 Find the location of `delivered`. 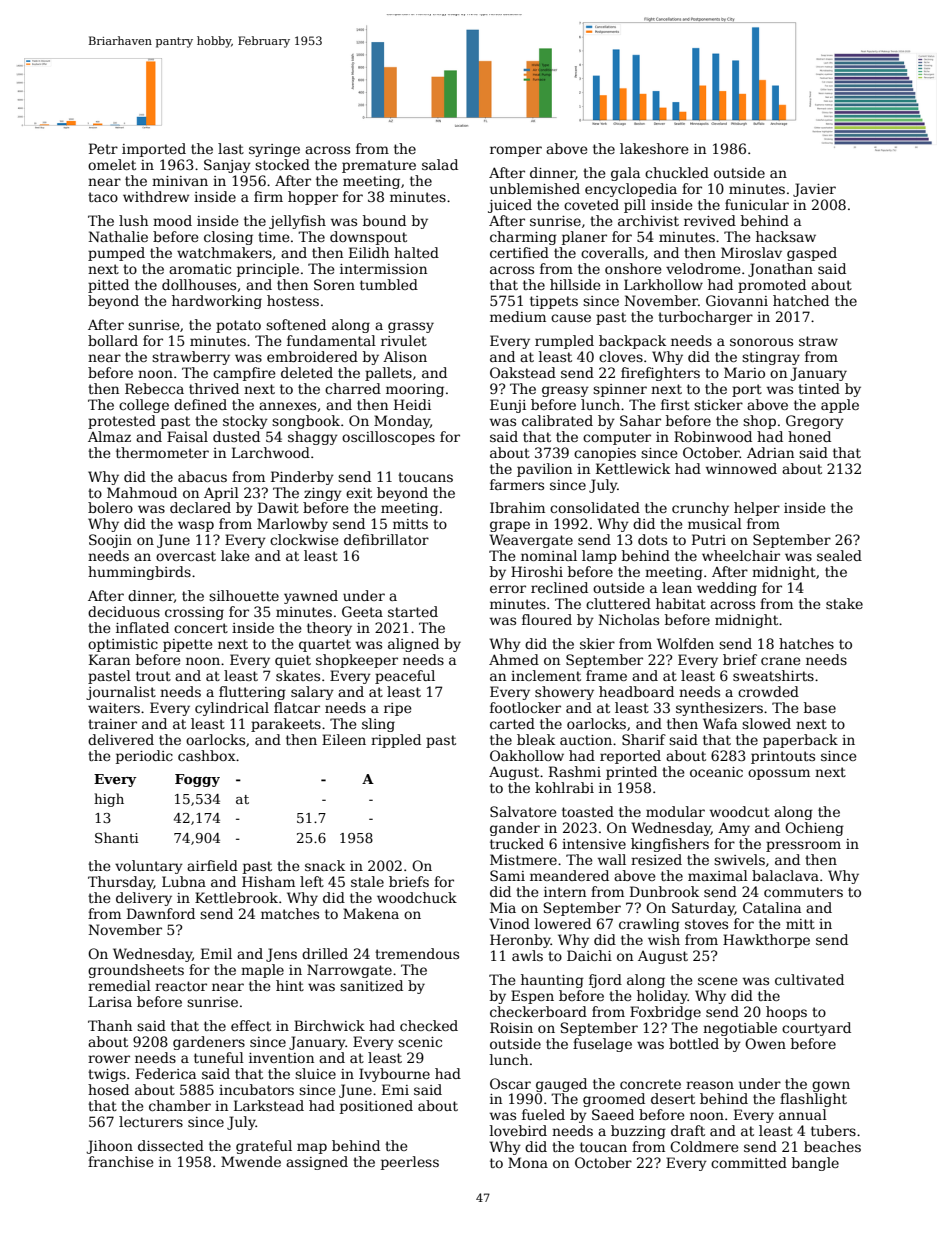

delivered is located at coordinates (121, 739).
